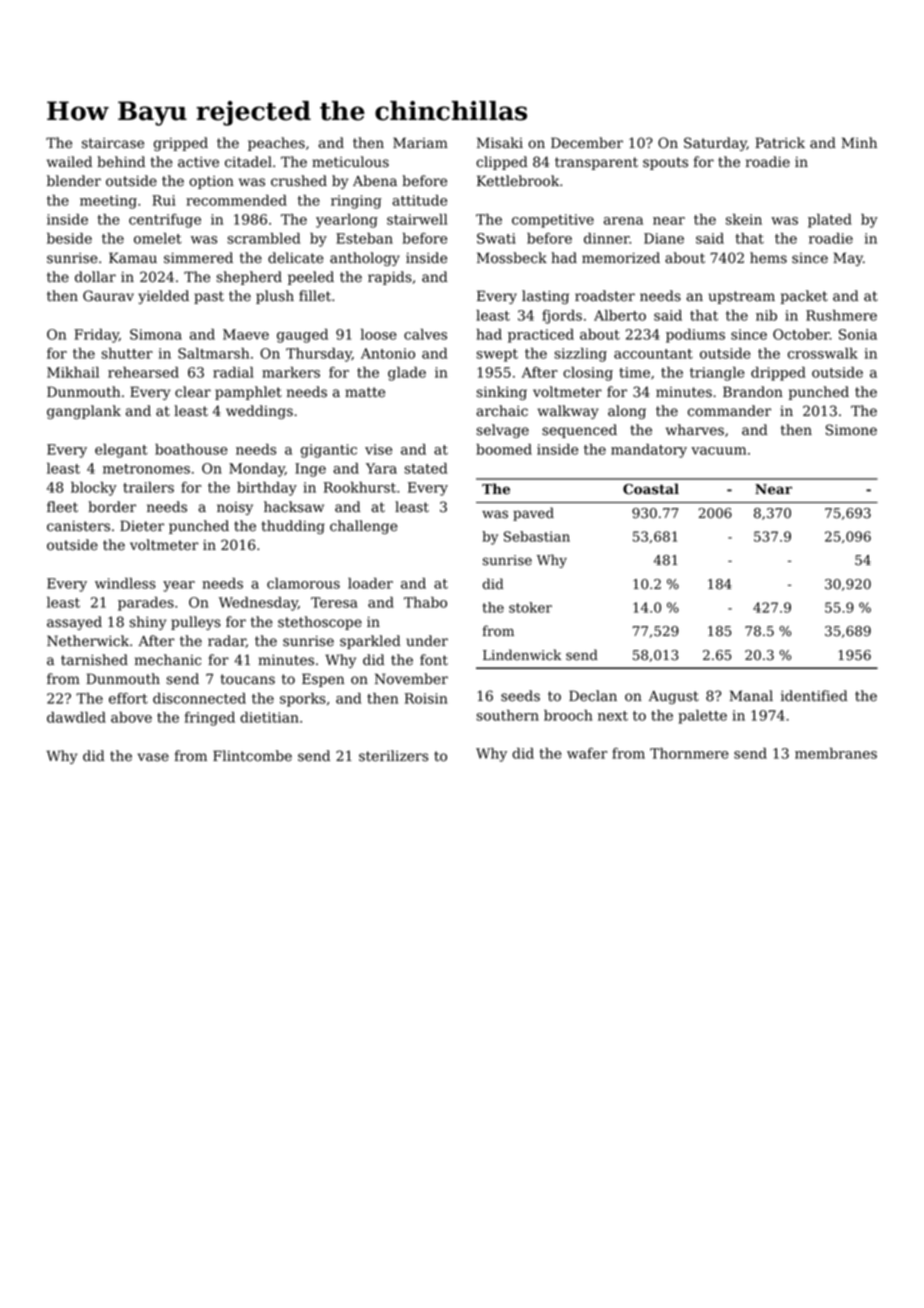  Describe the element at coordinates (858, 334) in the document. I see `Sonia` at that location.
